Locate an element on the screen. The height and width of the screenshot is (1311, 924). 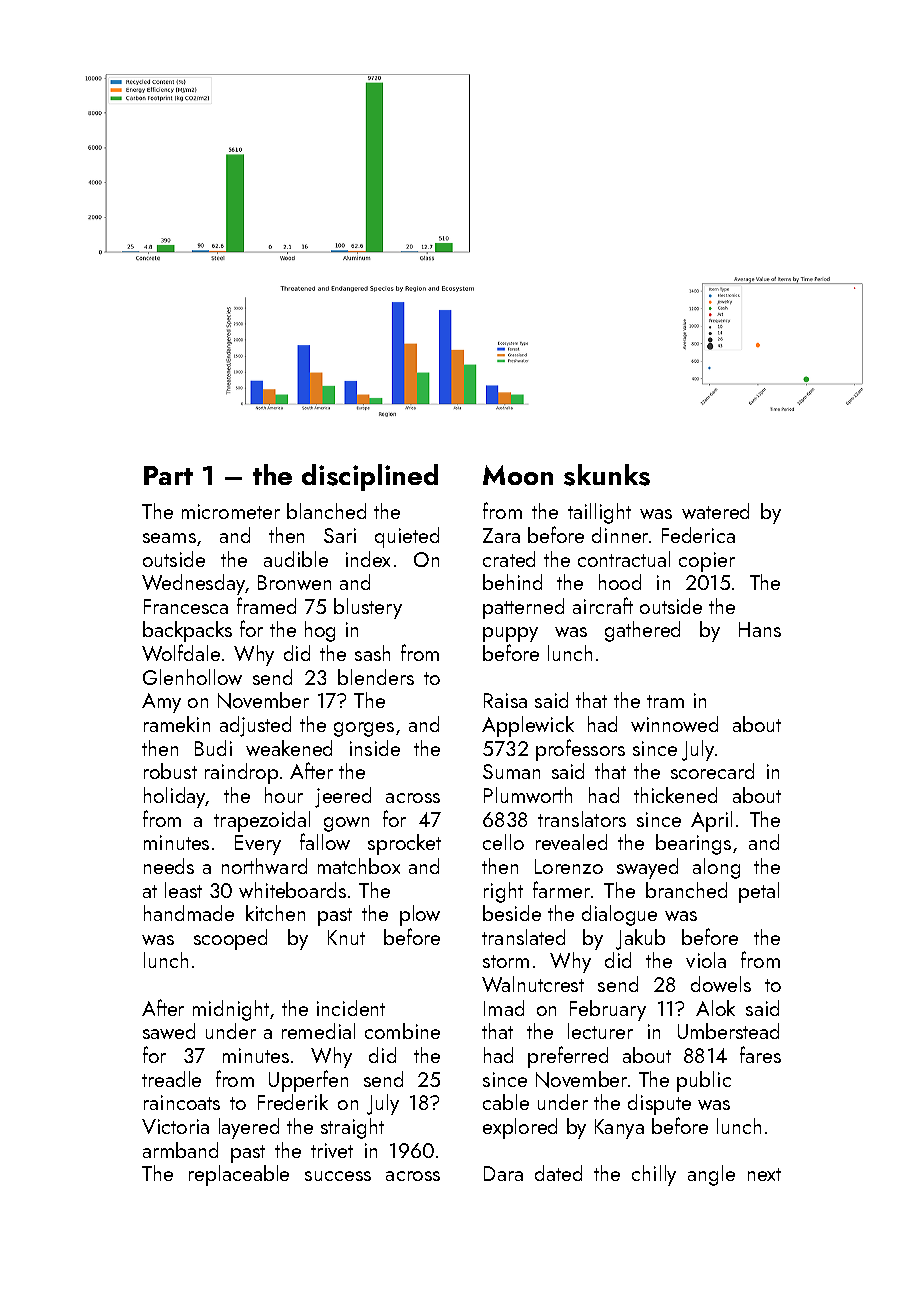
Moon is located at coordinates (518, 475).
